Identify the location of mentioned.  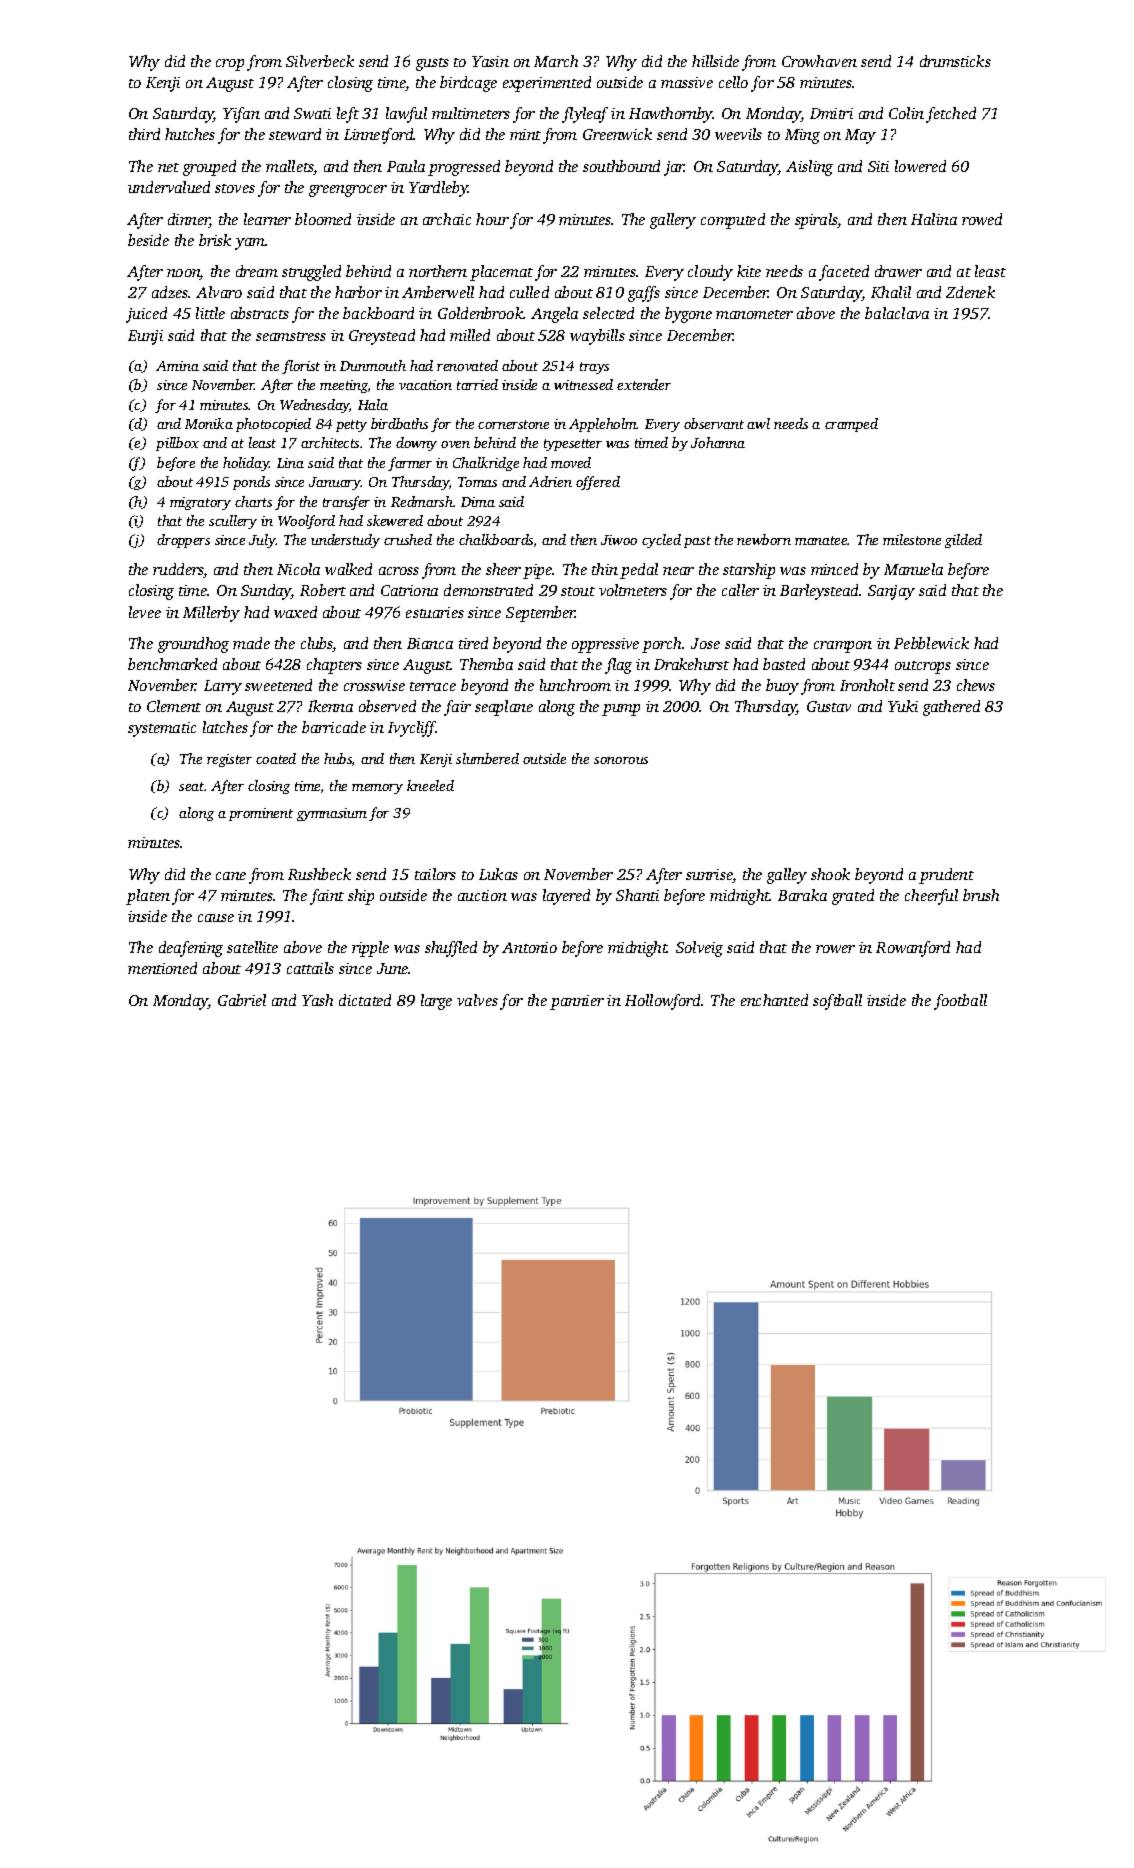
(162, 968).
